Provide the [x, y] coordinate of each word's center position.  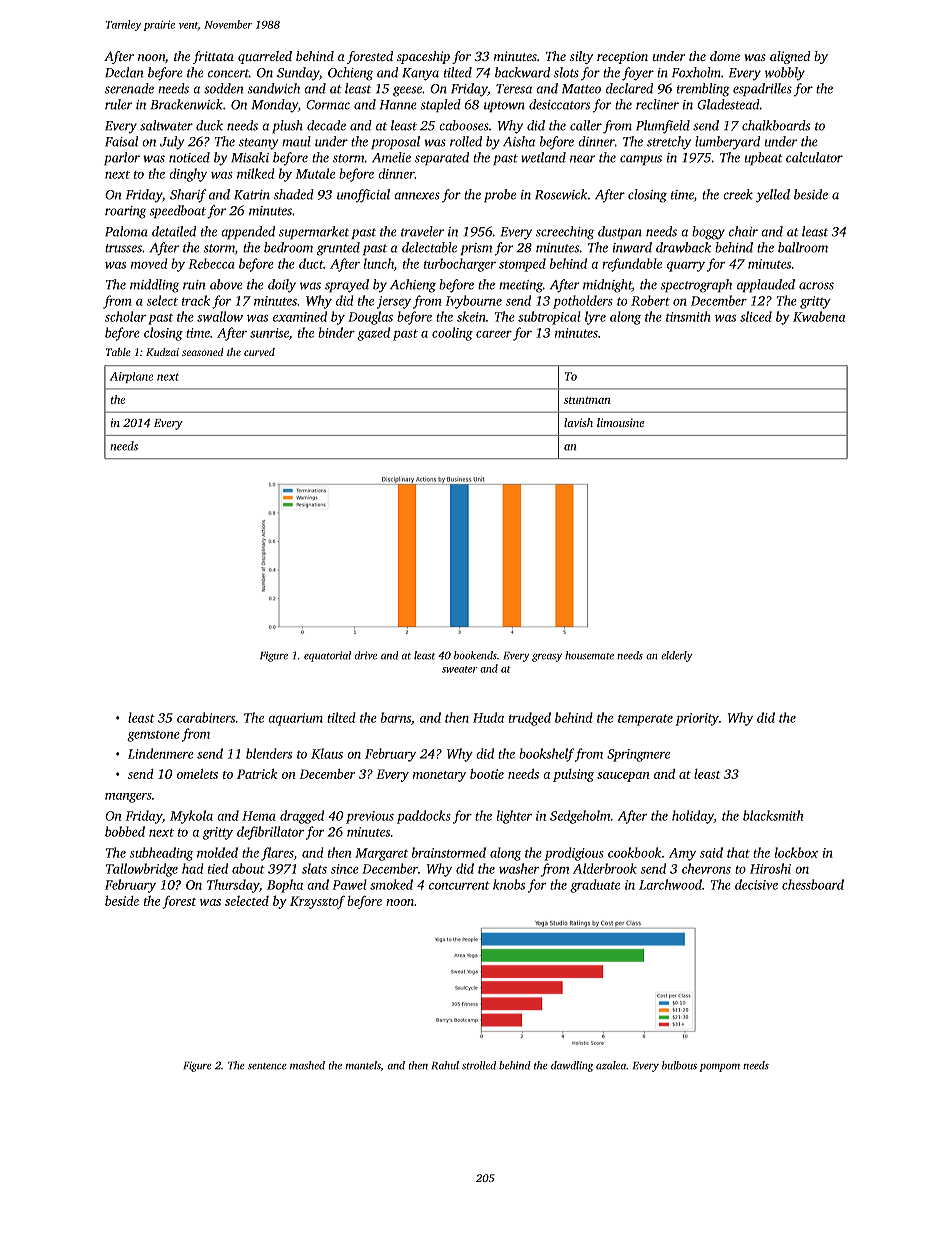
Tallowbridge [142, 870]
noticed [189, 157]
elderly [677, 656]
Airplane [131, 377]
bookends [475, 655]
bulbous [679, 1065]
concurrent [459, 885]
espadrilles [762, 89]
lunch [379, 263]
